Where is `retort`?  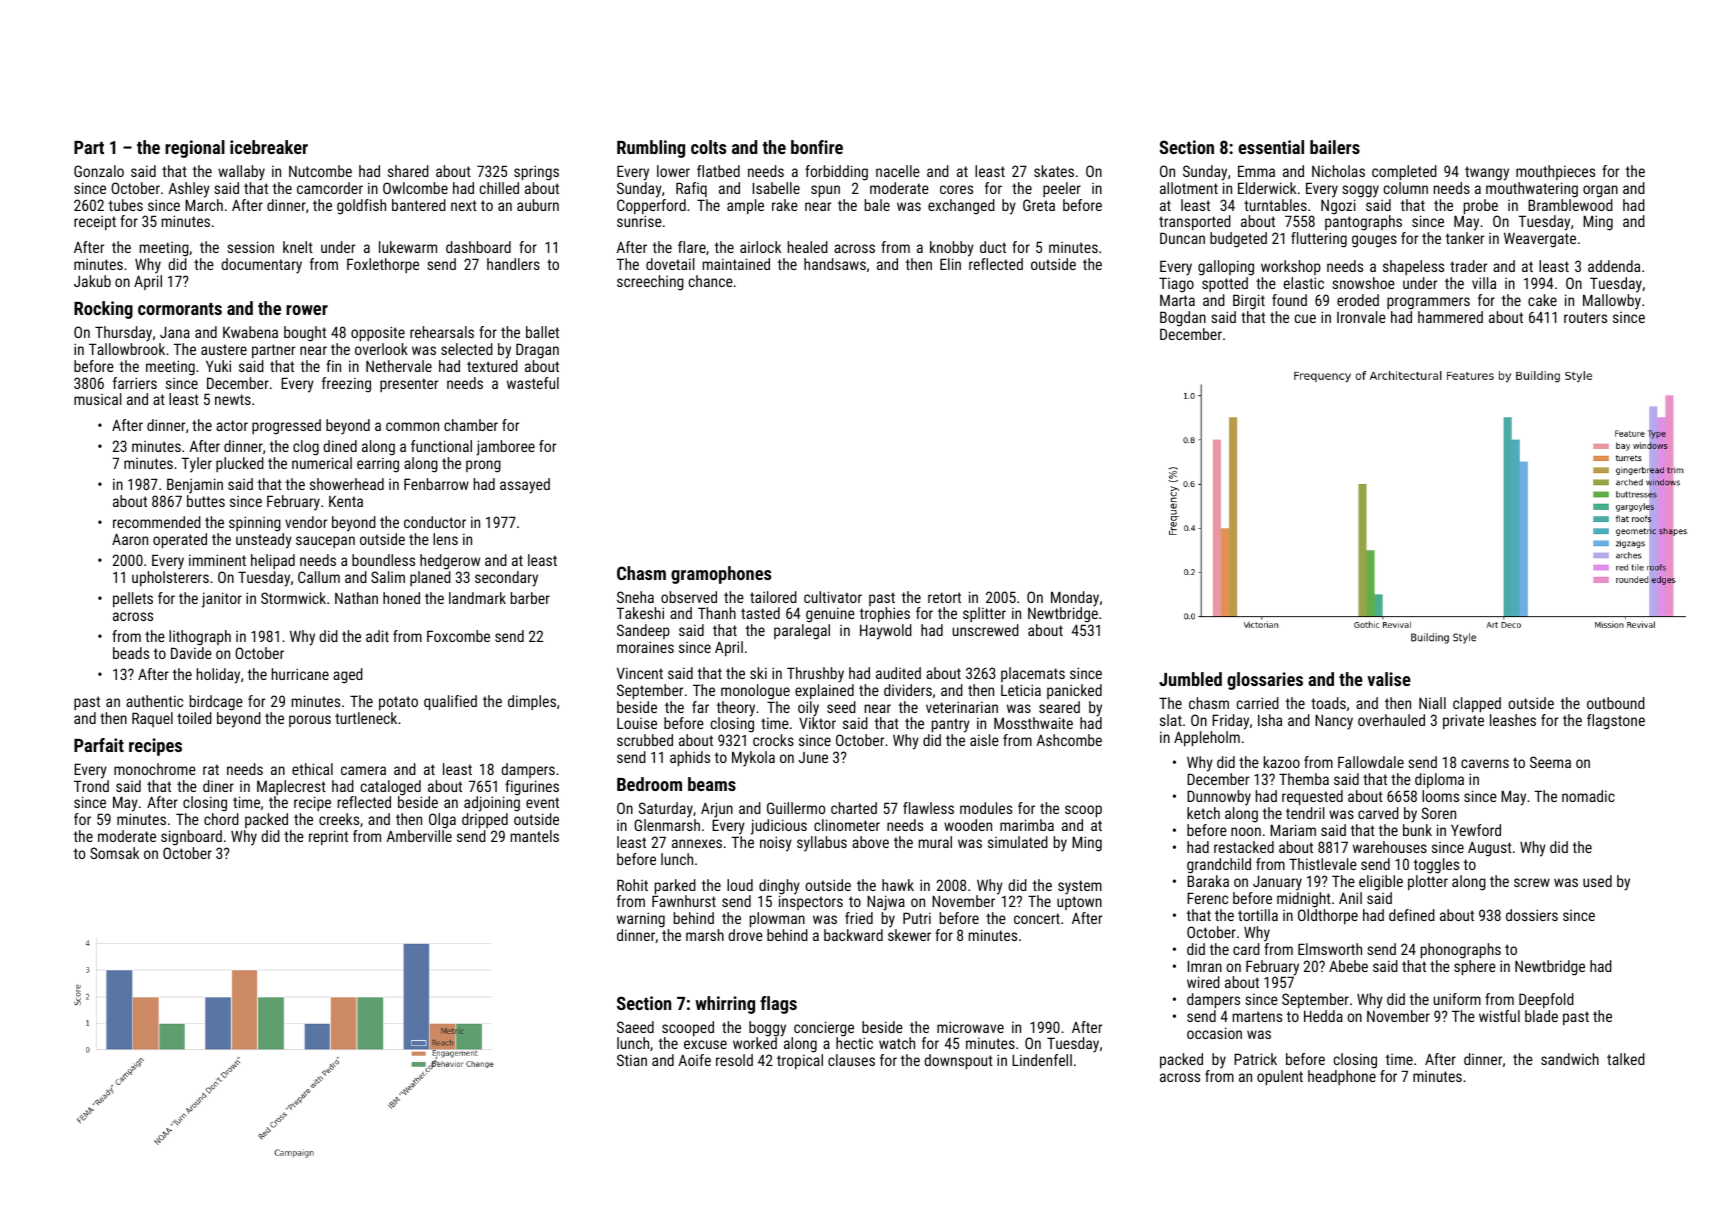
retort is located at coordinates (944, 597).
